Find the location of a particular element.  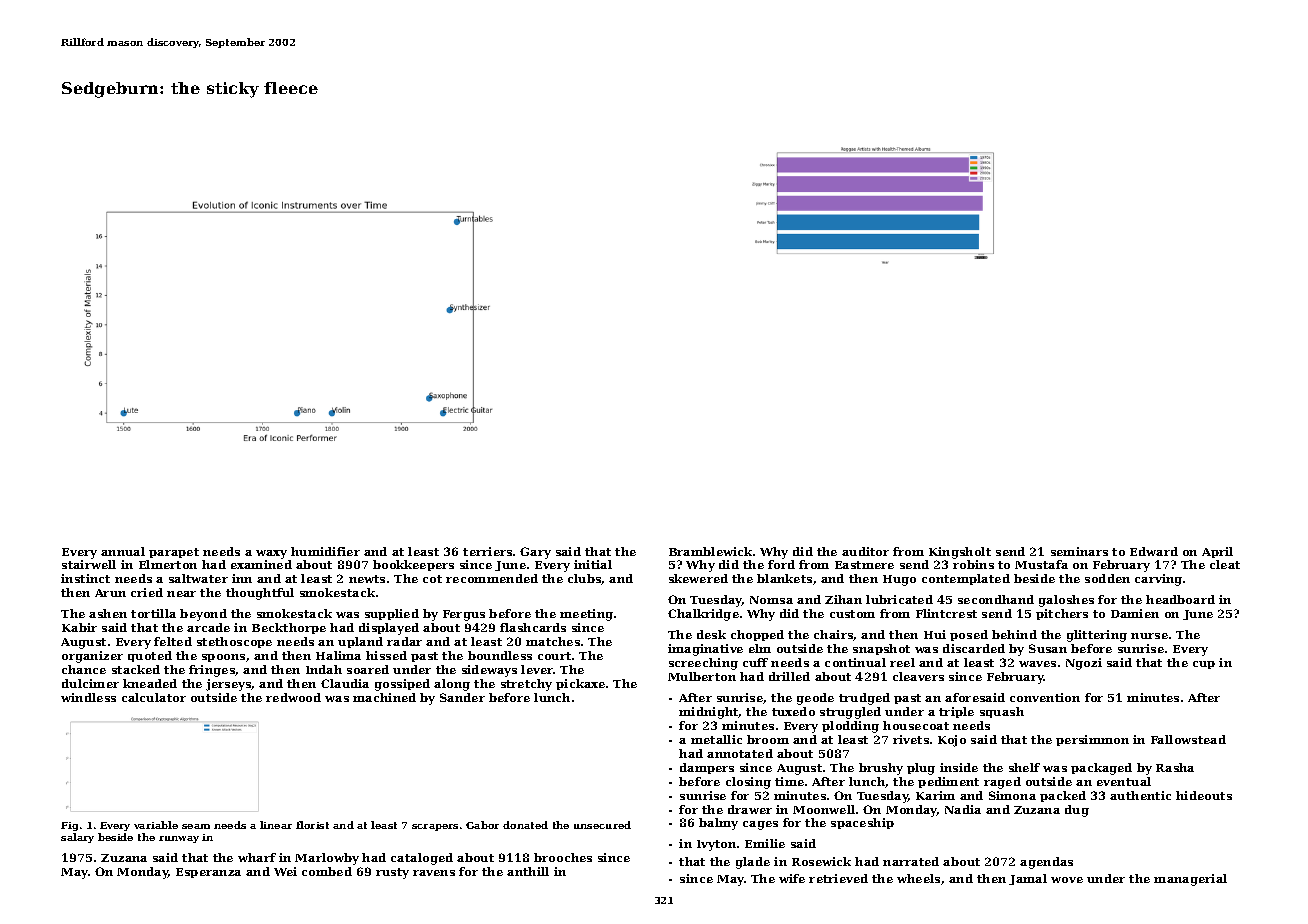

Edward is located at coordinates (1154, 551).
